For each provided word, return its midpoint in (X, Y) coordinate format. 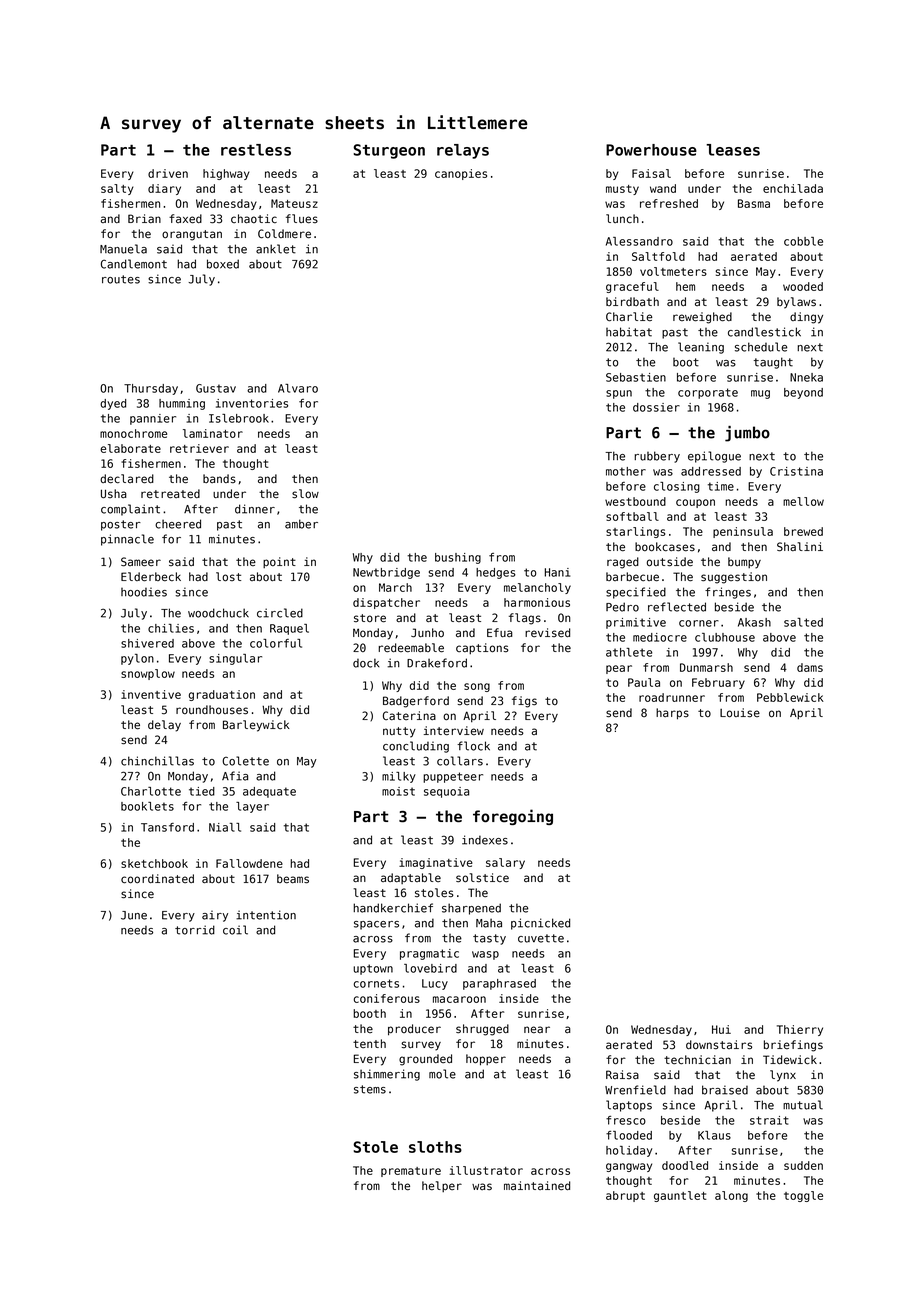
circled (280, 613)
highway (226, 174)
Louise (740, 713)
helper (442, 1186)
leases (733, 150)
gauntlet (680, 1196)
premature (411, 1172)
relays (463, 151)
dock (366, 663)
